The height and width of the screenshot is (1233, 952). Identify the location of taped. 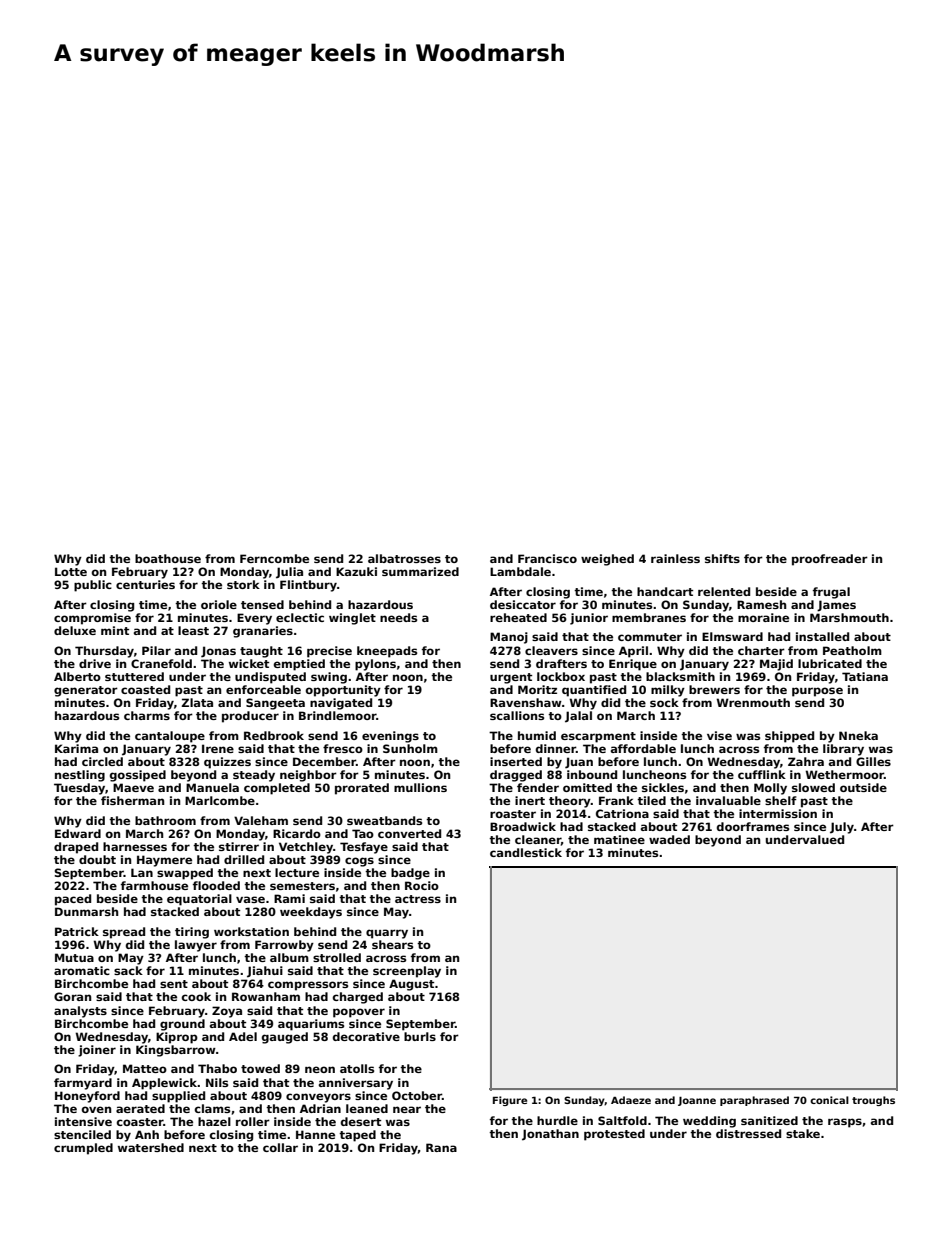
(357, 1136).
